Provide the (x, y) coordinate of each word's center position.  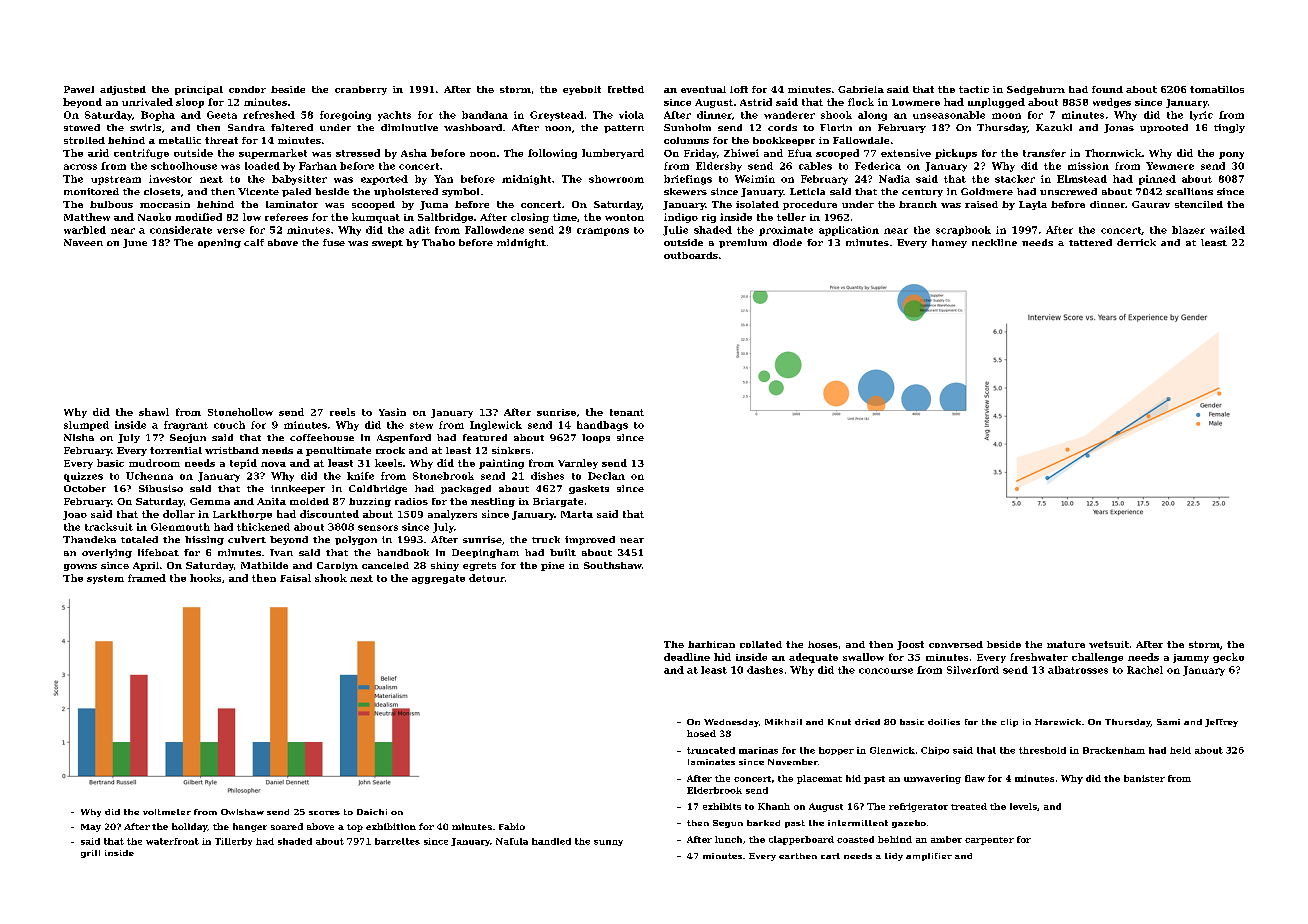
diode (787, 242)
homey (949, 243)
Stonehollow (240, 412)
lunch (728, 839)
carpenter (989, 841)
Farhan (318, 166)
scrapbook (963, 231)
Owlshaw (242, 812)
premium (743, 243)
